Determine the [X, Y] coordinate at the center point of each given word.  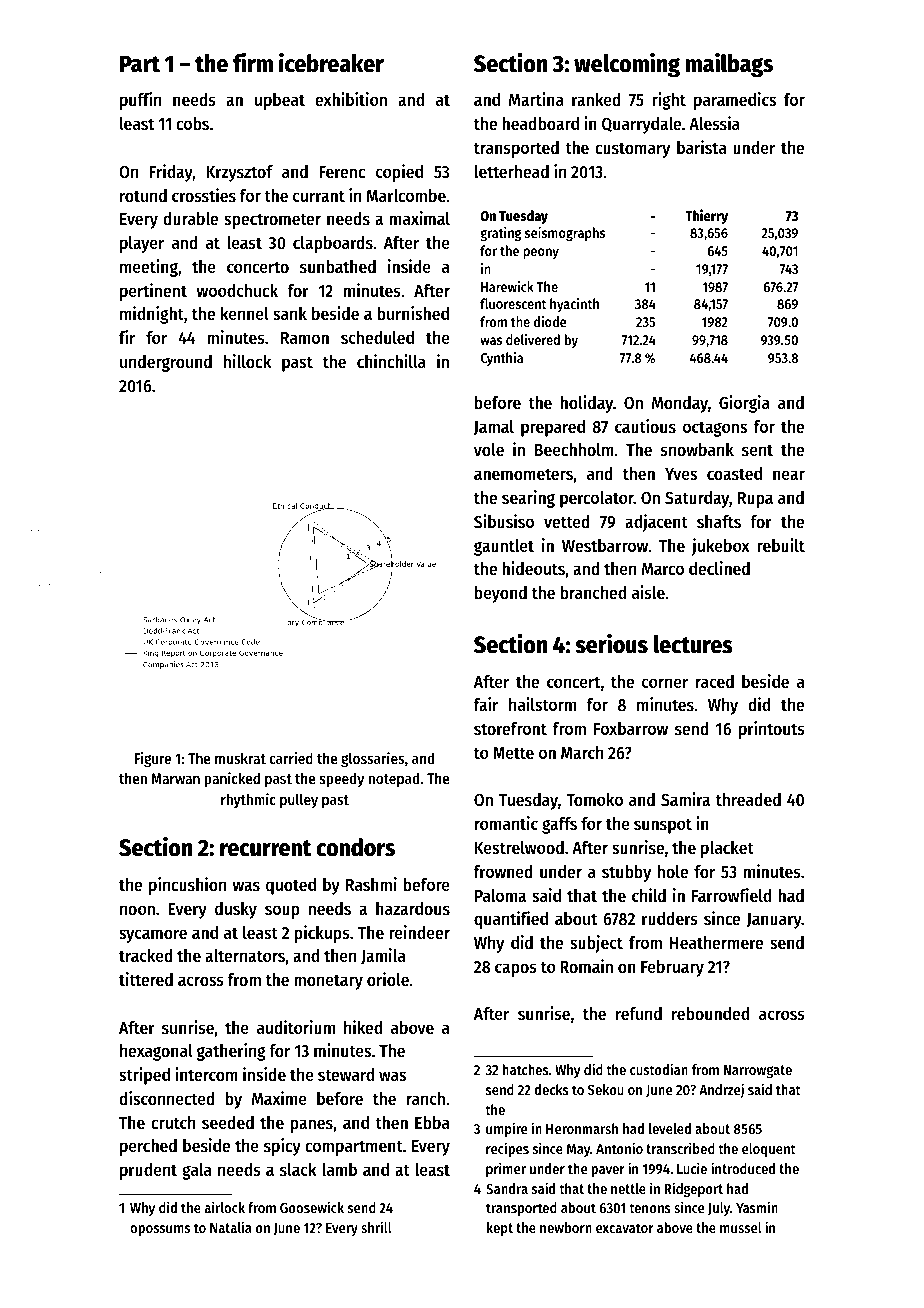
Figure [153, 760]
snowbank [697, 449]
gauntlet [504, 547]
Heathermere [716, 942]
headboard [540, 123]
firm [253, 62]
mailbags [729, 65]
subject [596, 944]
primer [506, 1169]
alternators [245, 955]
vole [489, 449]
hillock [247, 361]
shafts [719, 521]
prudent [148, 1171]
